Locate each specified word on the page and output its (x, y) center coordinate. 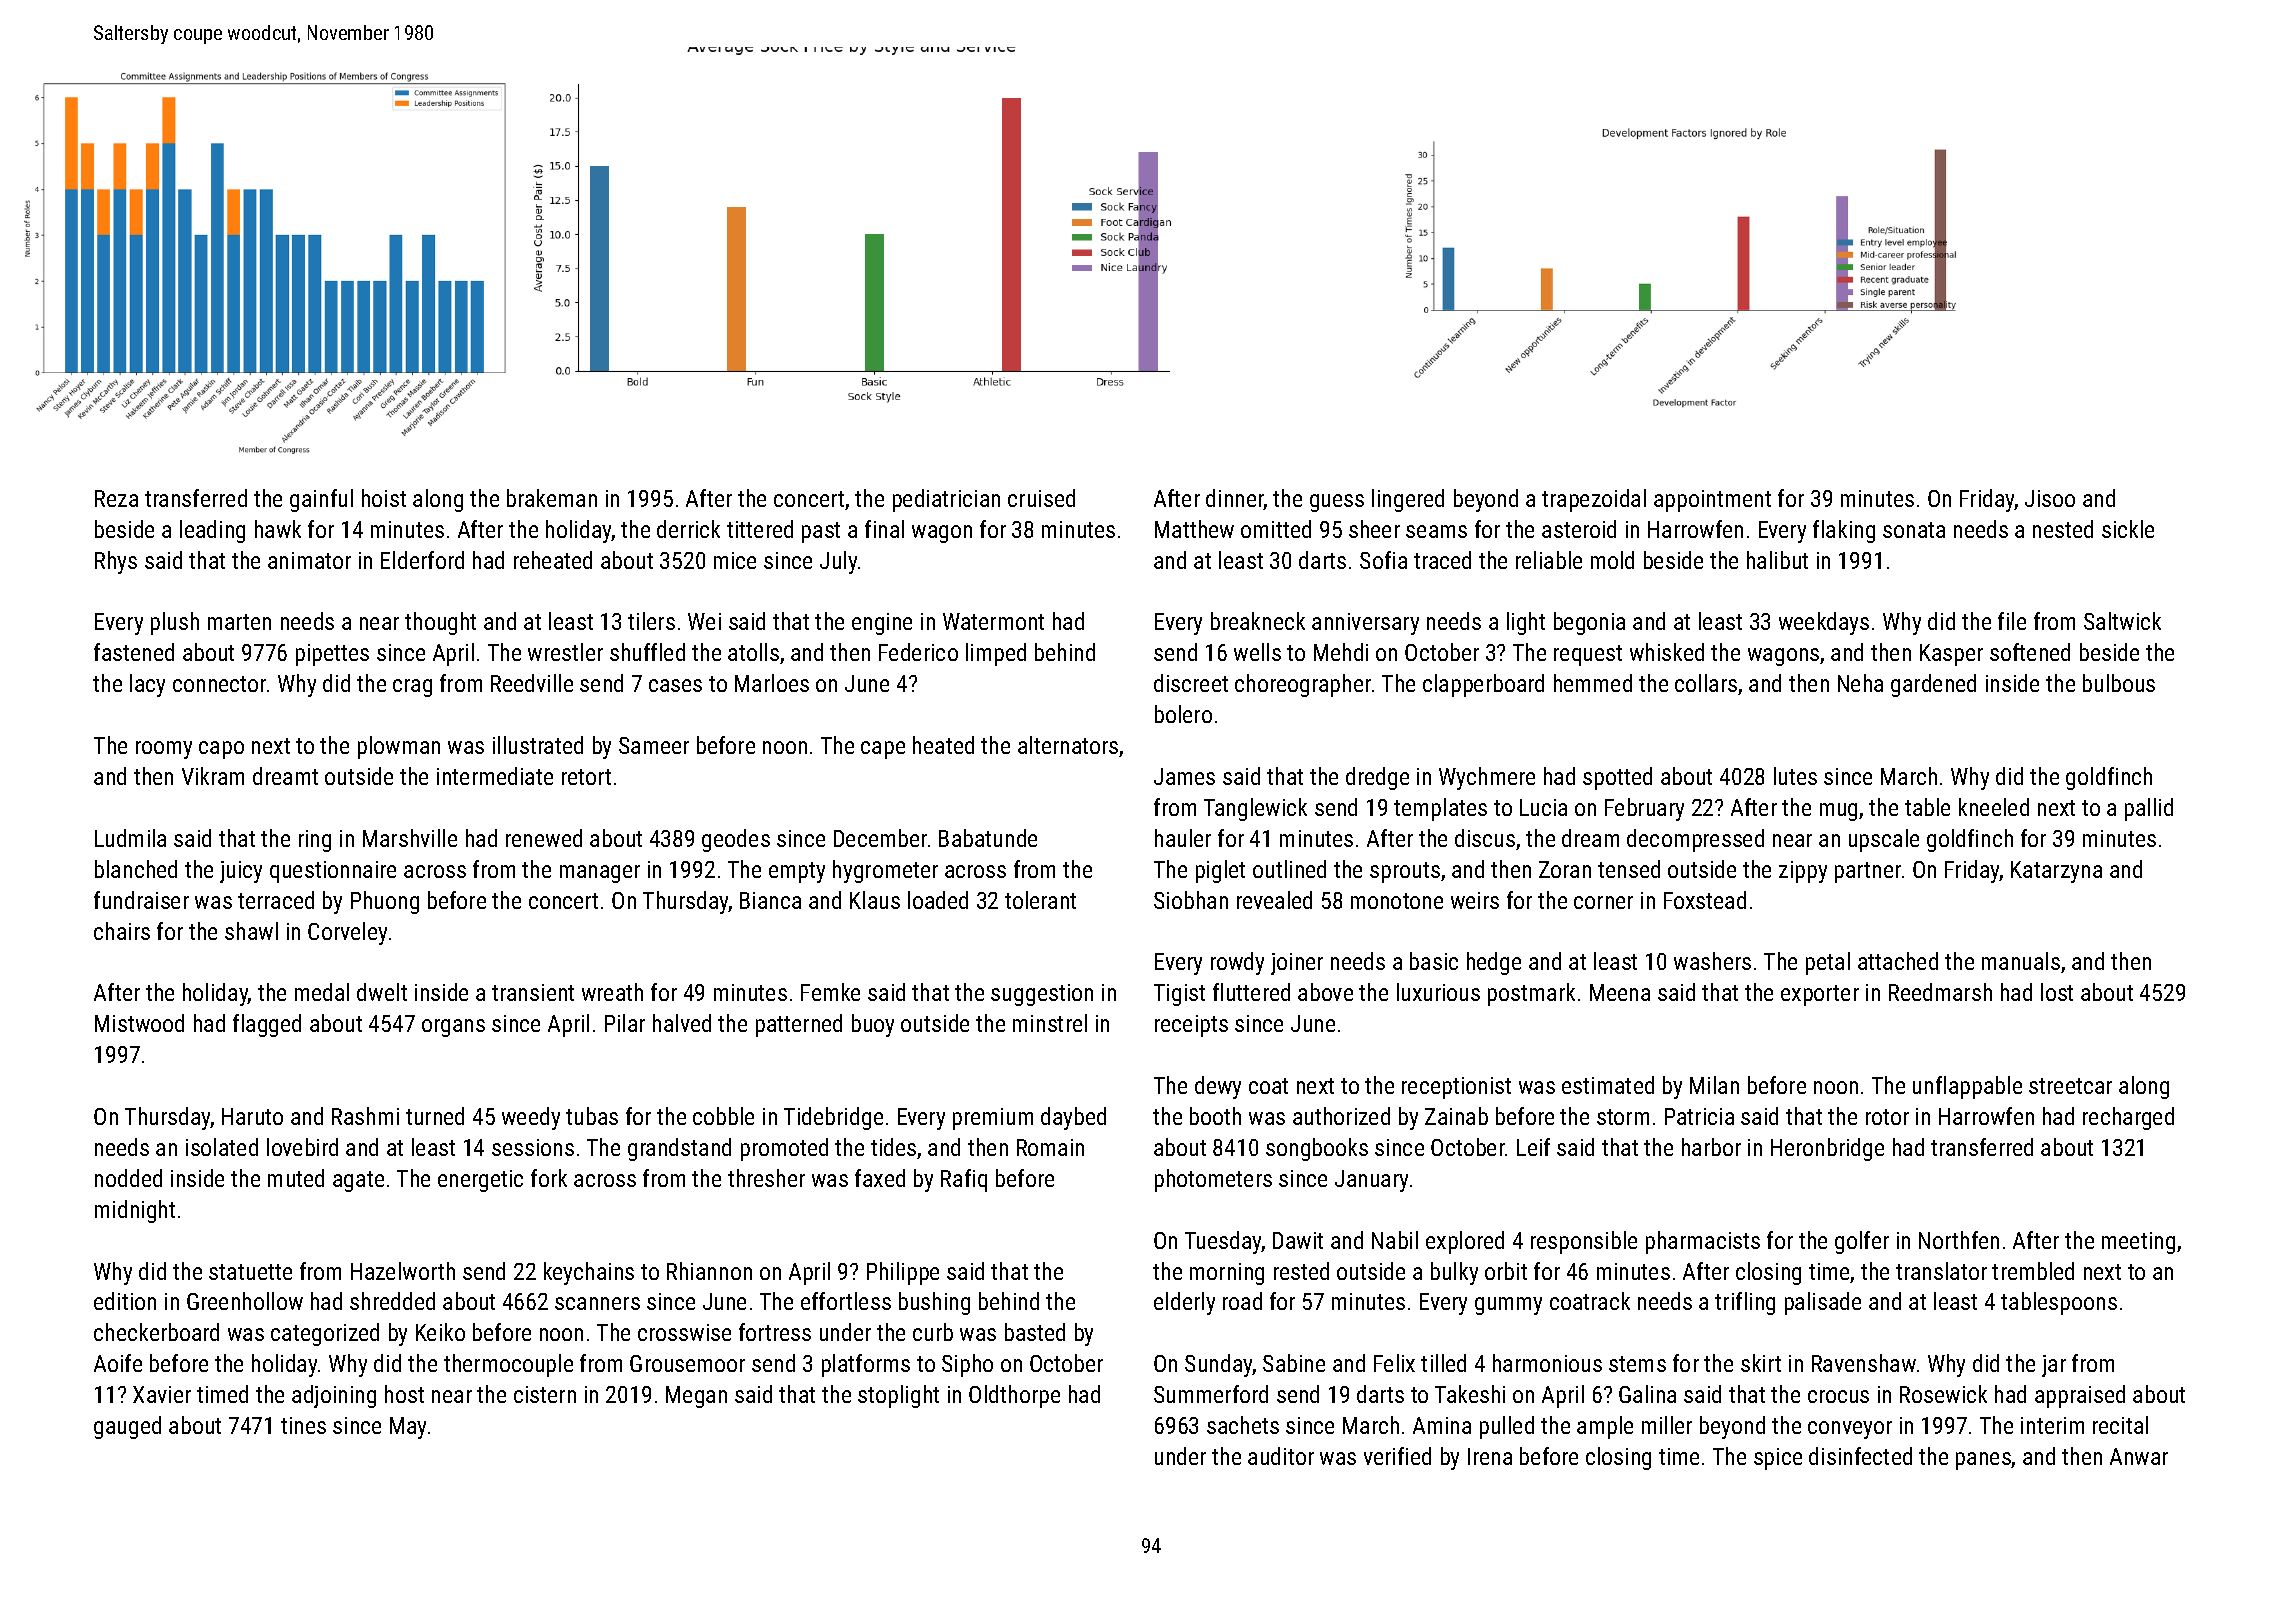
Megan (696, 1397)
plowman (399, 747)
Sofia (1383, 560)
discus (1485, 838)
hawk (278, 529)
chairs (122, 931)
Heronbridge (1827, 1149)
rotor (1887, 1117)
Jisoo (2050, 498)
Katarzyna (2056, 872)
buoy (873, 1025)
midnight (135, 1211)
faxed (880, 1178)
